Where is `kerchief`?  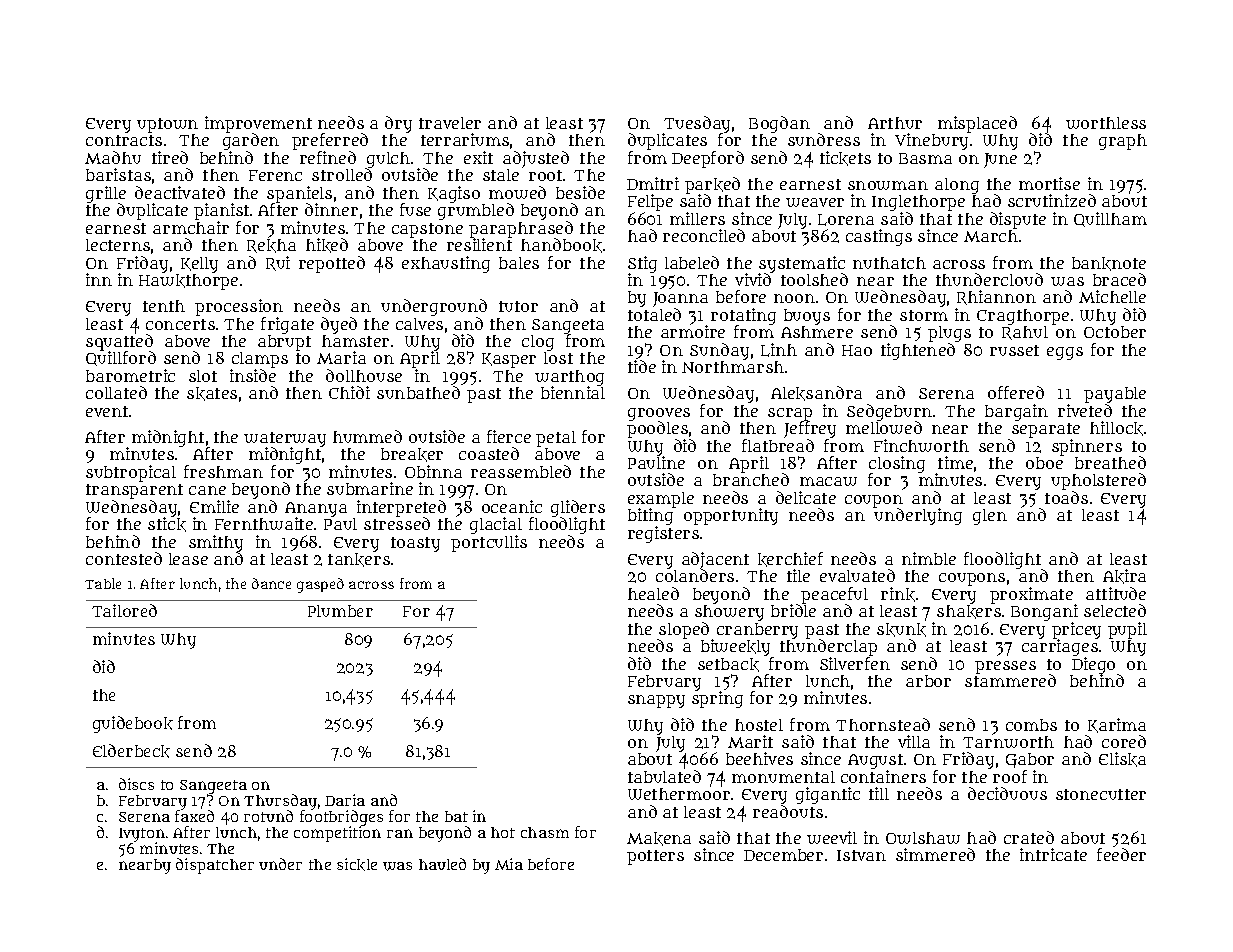
kerchief is located at coordinates (790, 559).
